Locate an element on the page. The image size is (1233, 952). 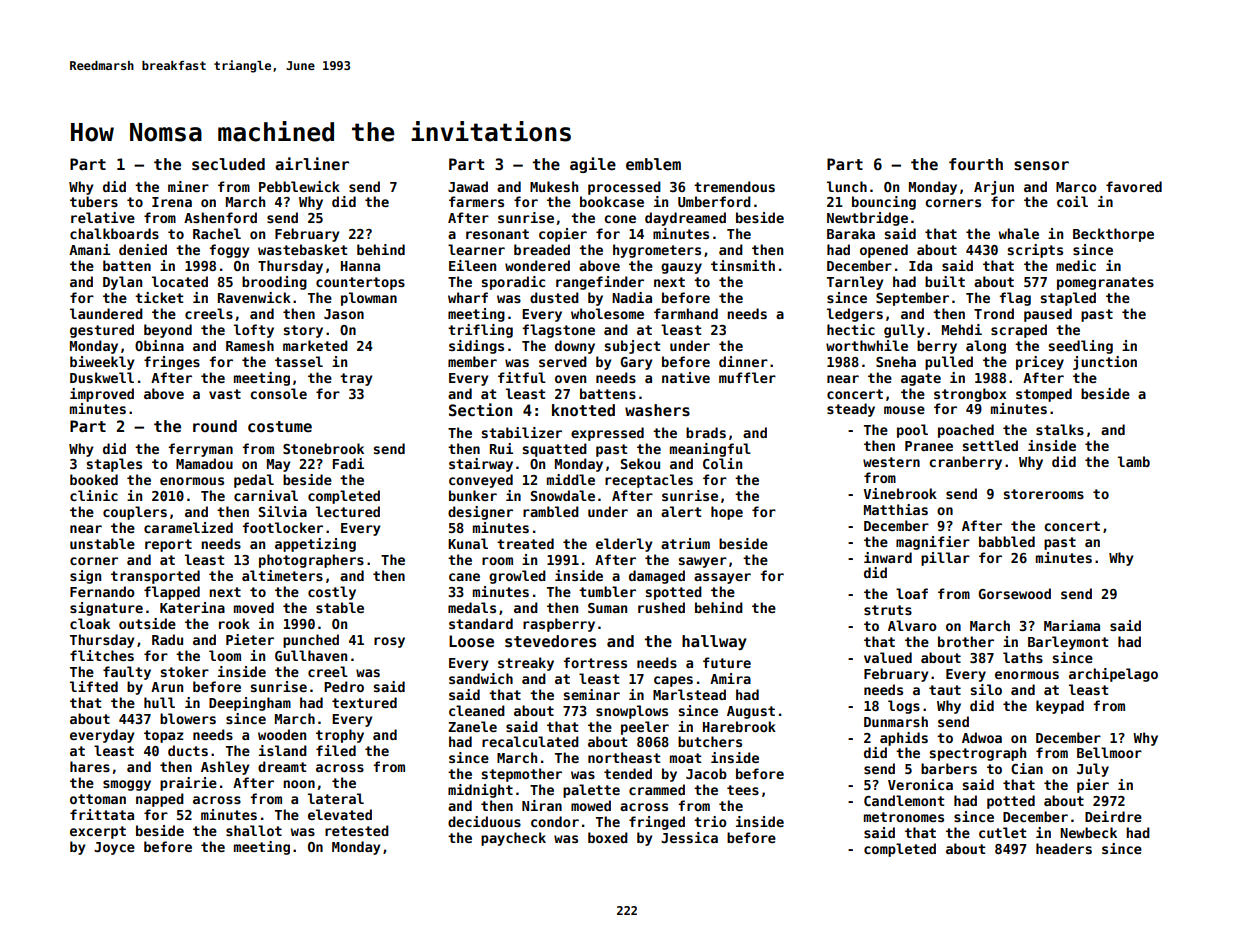
butchers is located at coordinates (710, 741).
